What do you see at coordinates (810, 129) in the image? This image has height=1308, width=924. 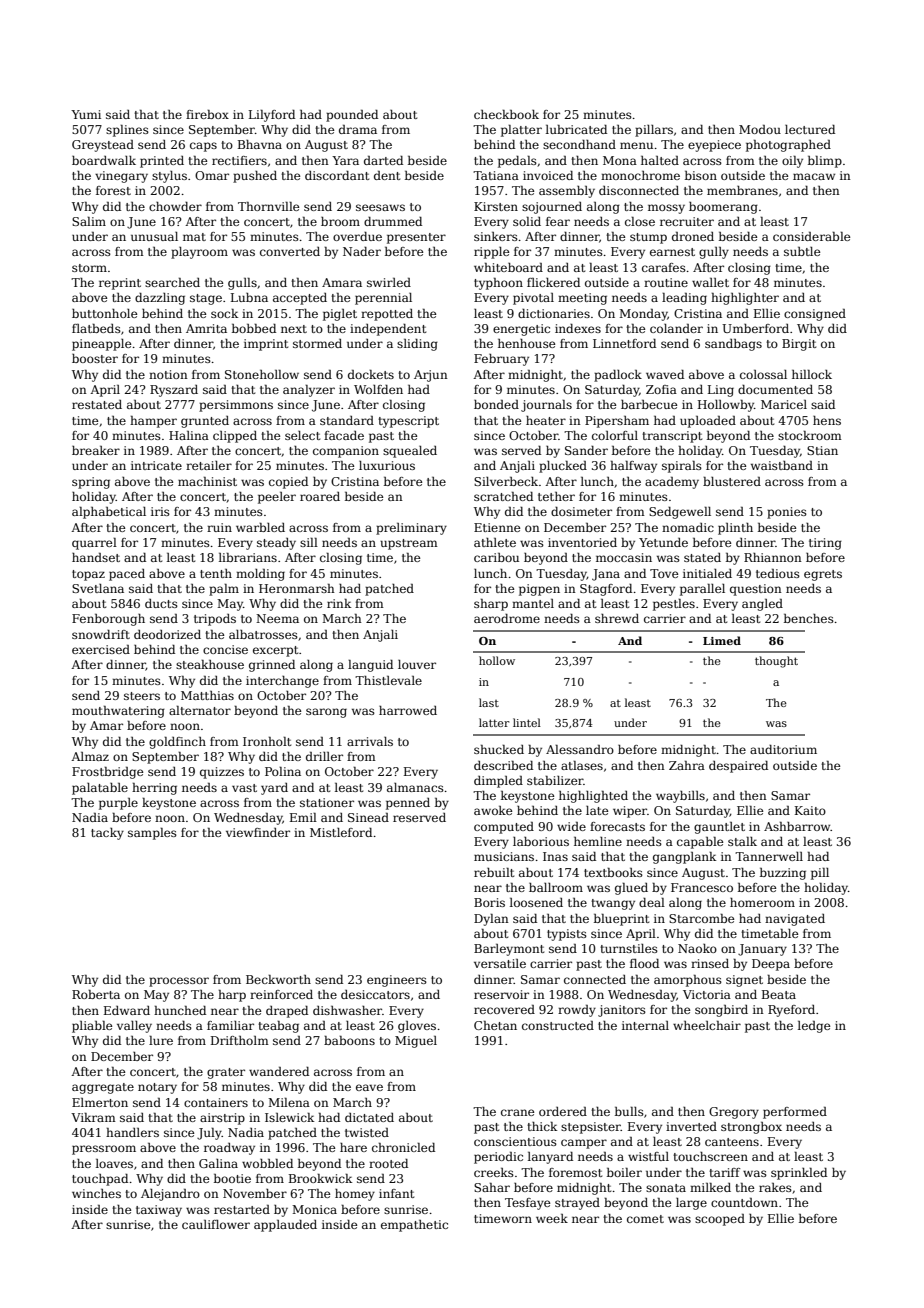 I see `lectured` at bounding box center [810, 129].
